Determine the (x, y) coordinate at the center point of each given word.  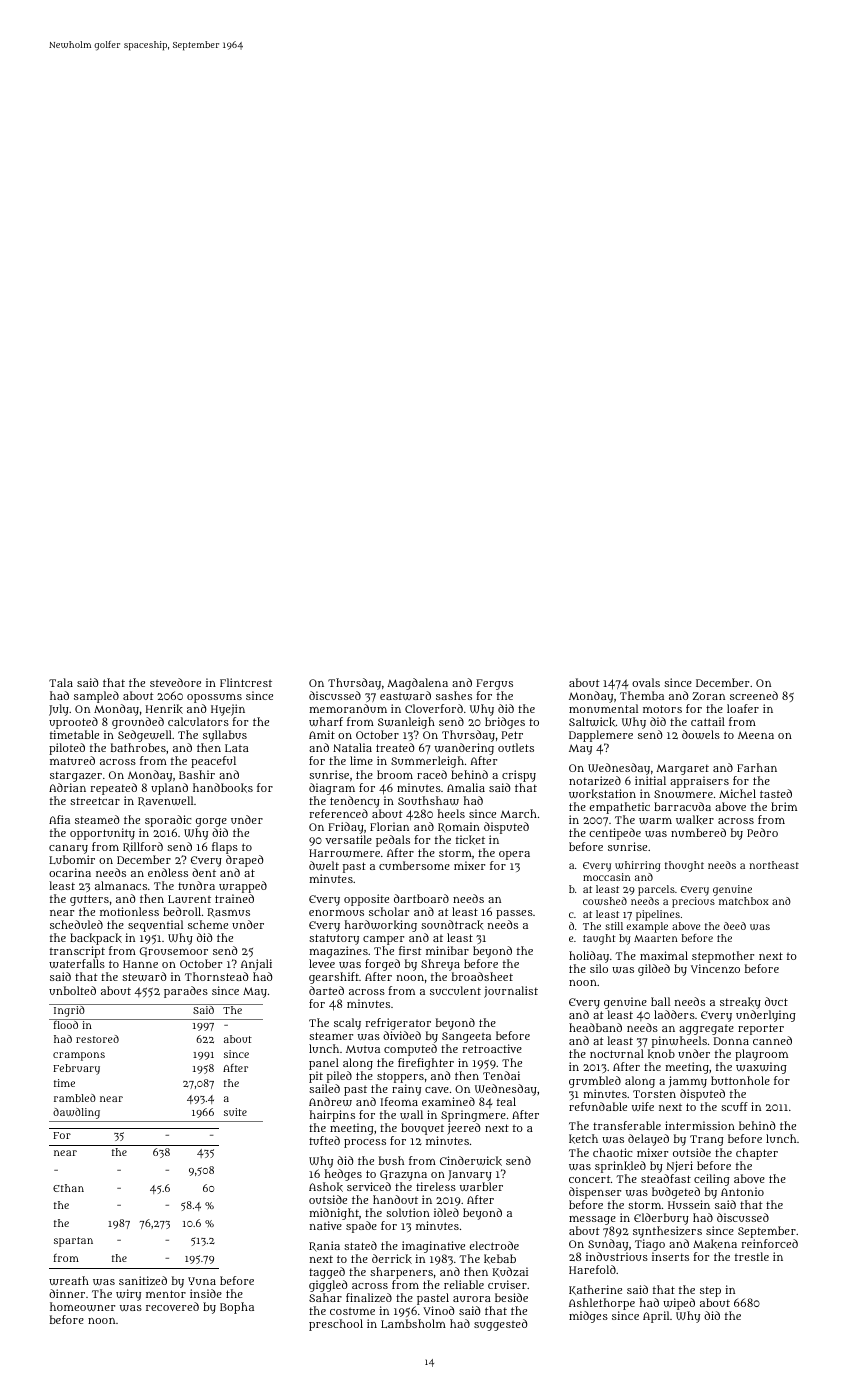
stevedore (175, 682)
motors (662, 709)
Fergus (494, 684)
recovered (172, 1306)
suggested (501, 1325)
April (656, 1317)
